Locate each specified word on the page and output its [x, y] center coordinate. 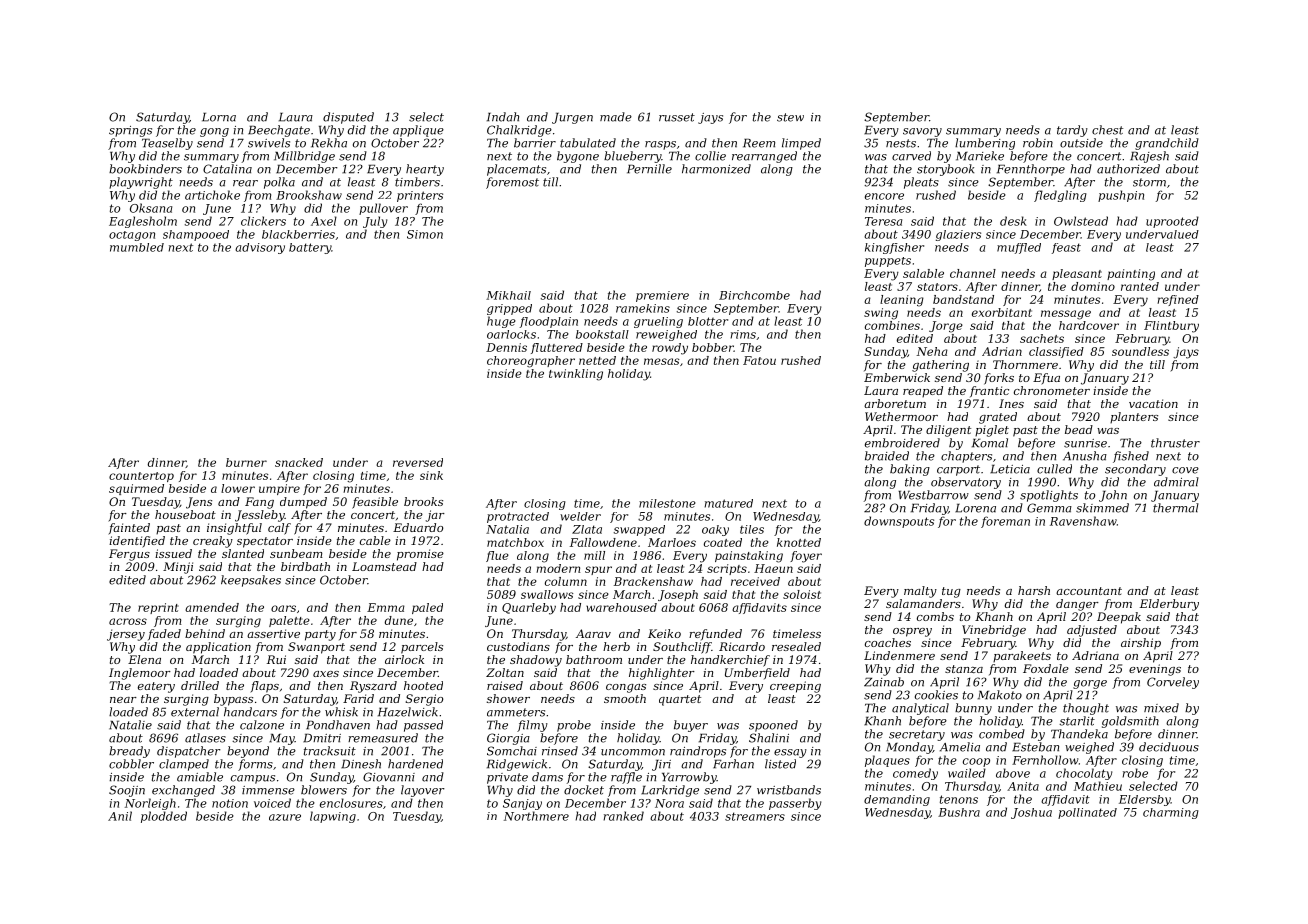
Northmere [536, 816]
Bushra [959, 812]
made [616, 117]
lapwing [333, 817]
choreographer [531, 362]
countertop [141, 477]
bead [1079, 429]
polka [279, 183]
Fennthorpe [1031, 170]
